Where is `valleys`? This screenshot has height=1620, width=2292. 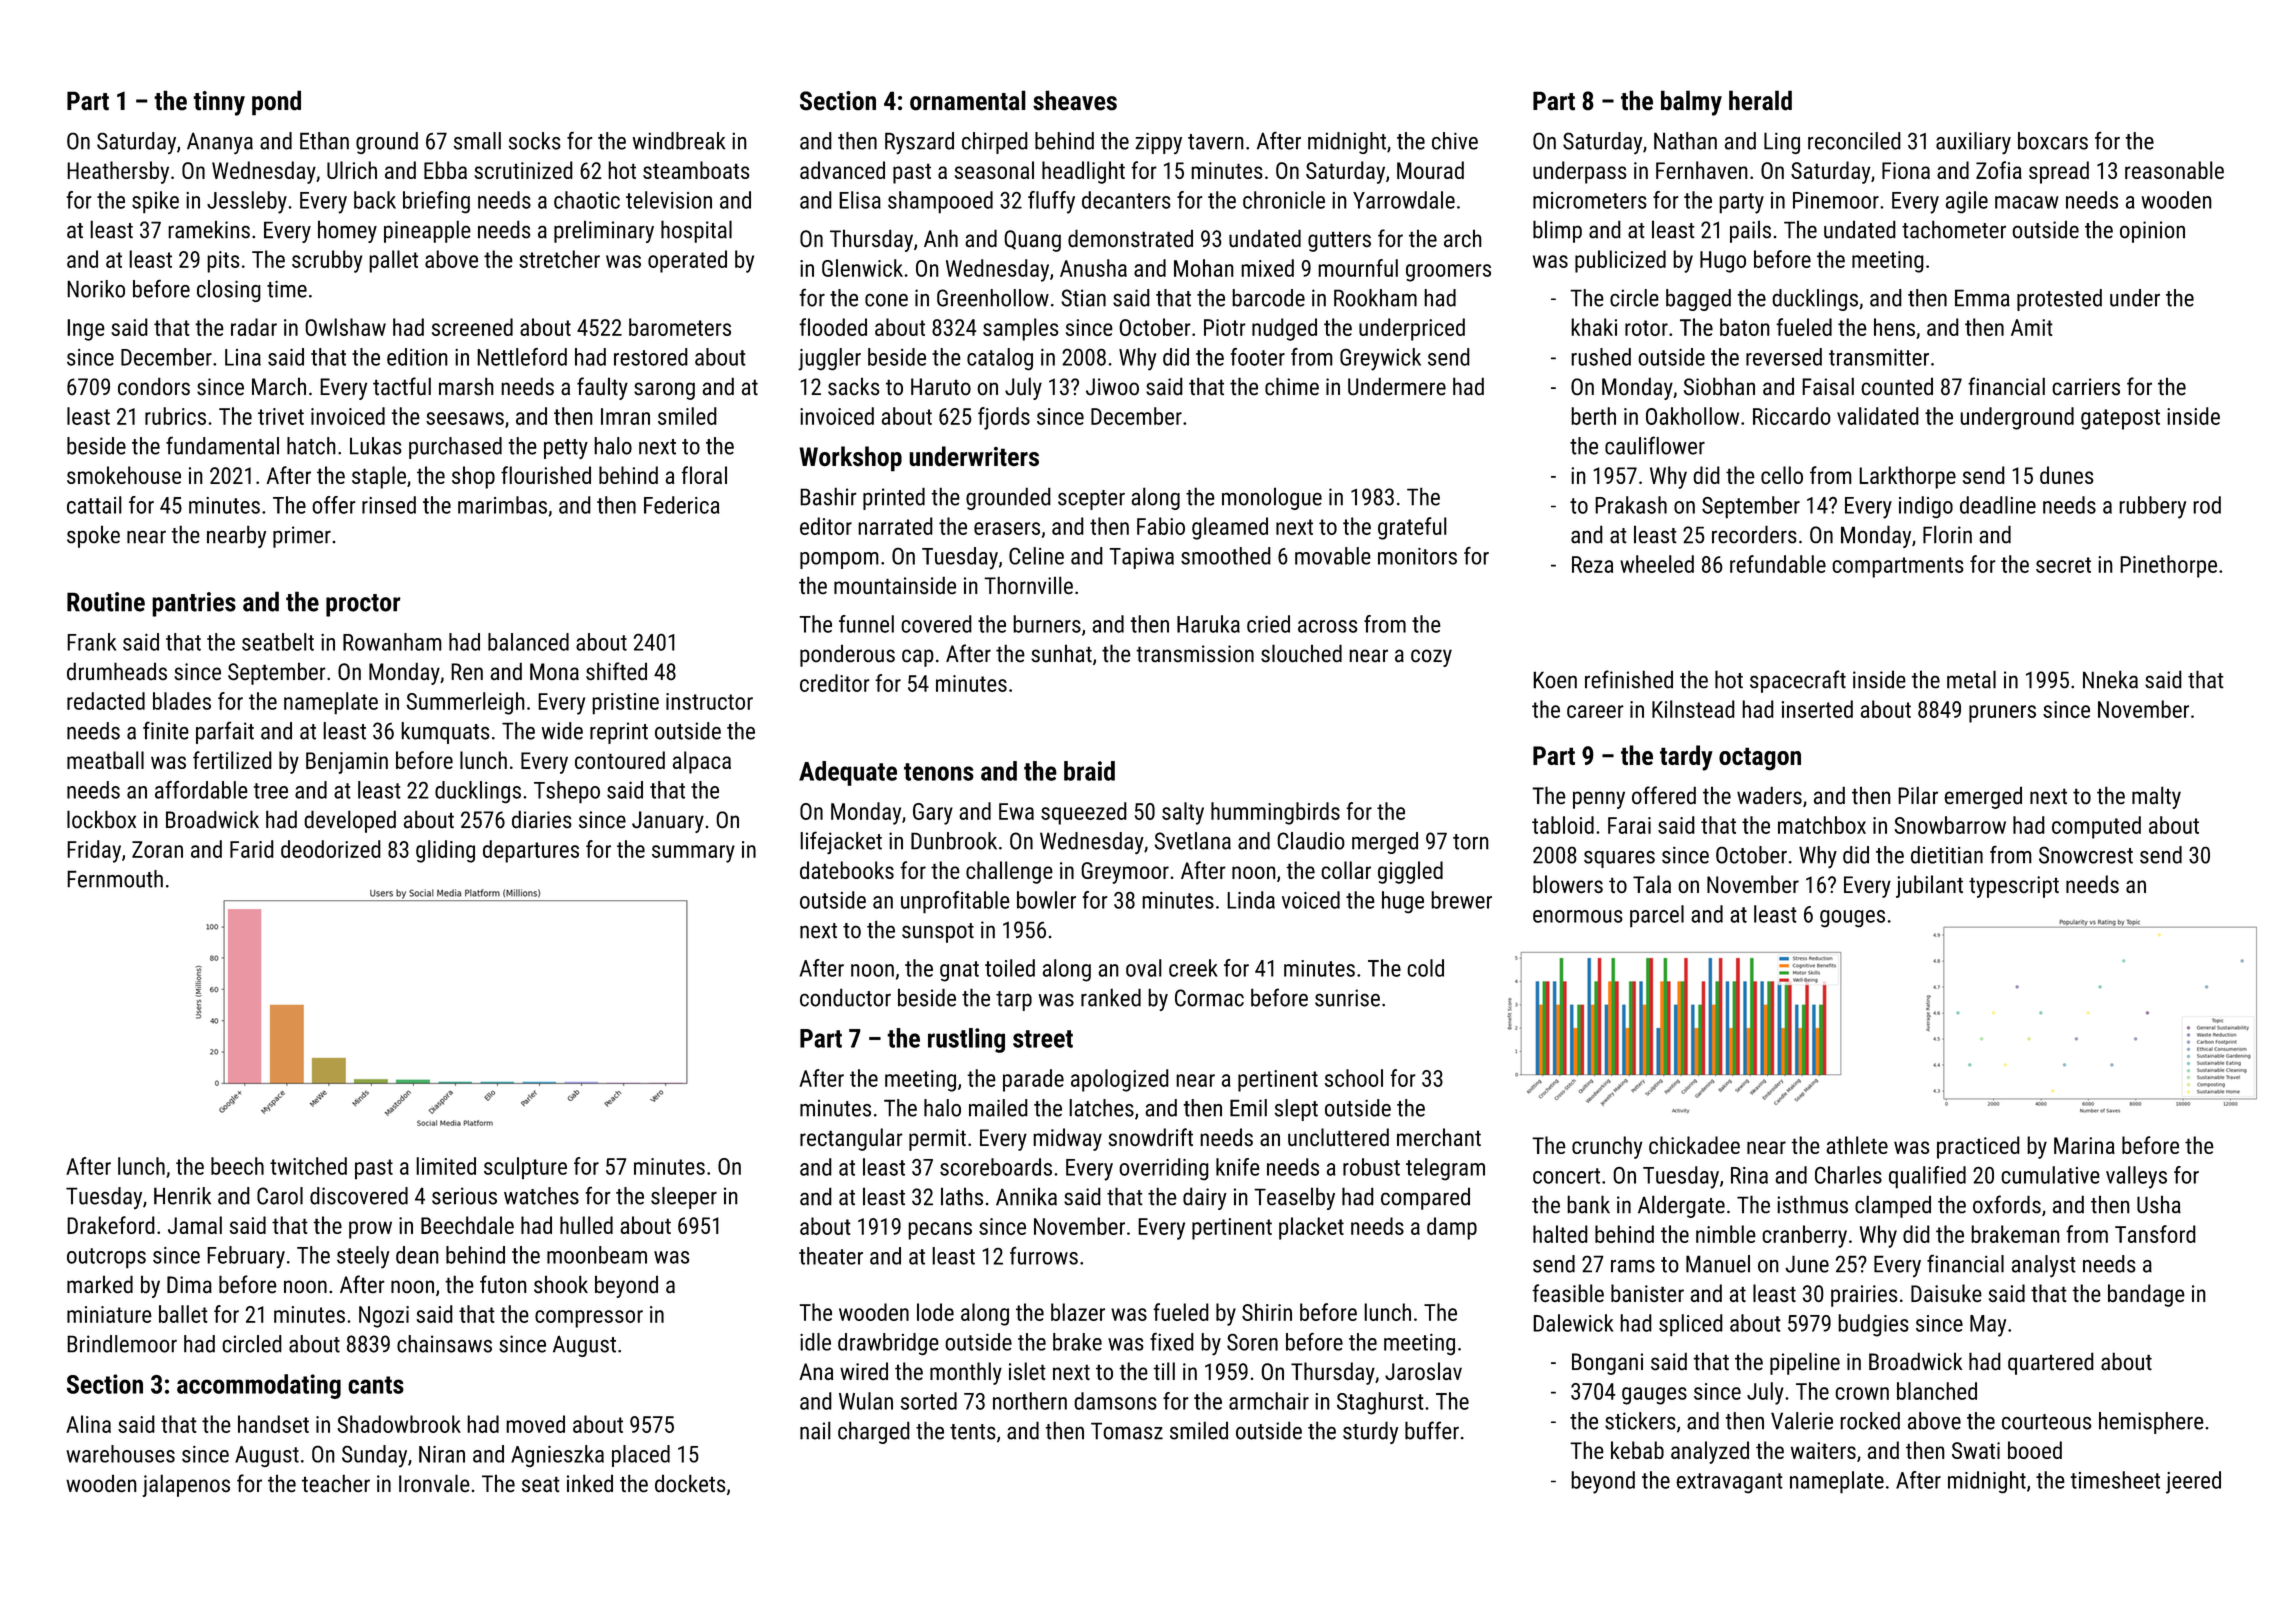 valleys is located at coordinates (2136, 1177).
